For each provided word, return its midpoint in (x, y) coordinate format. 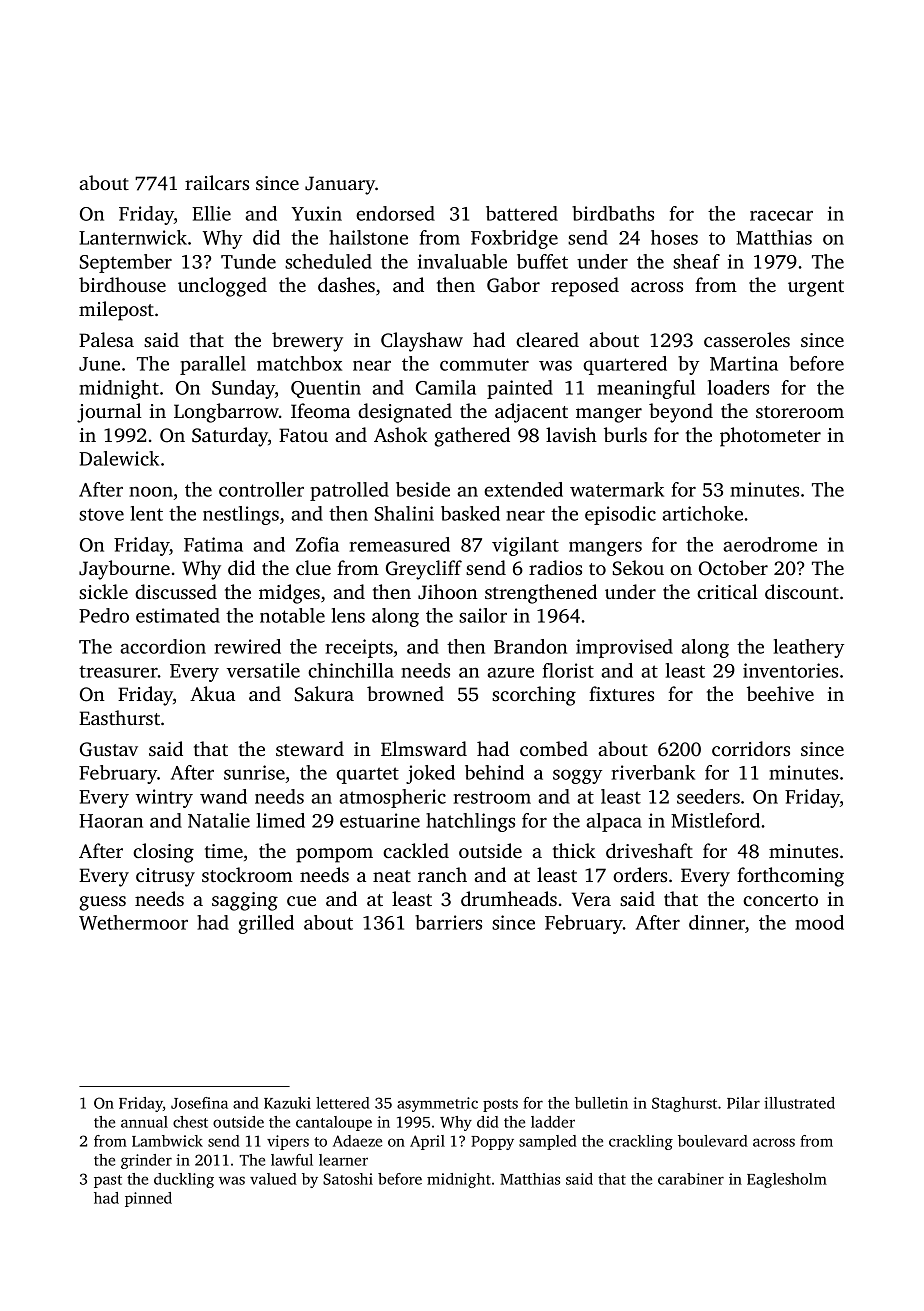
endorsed (395, 213)
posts (500, 1105)
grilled (266, 924)
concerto (780, 900)
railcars (217, 182)
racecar (781, 215)
